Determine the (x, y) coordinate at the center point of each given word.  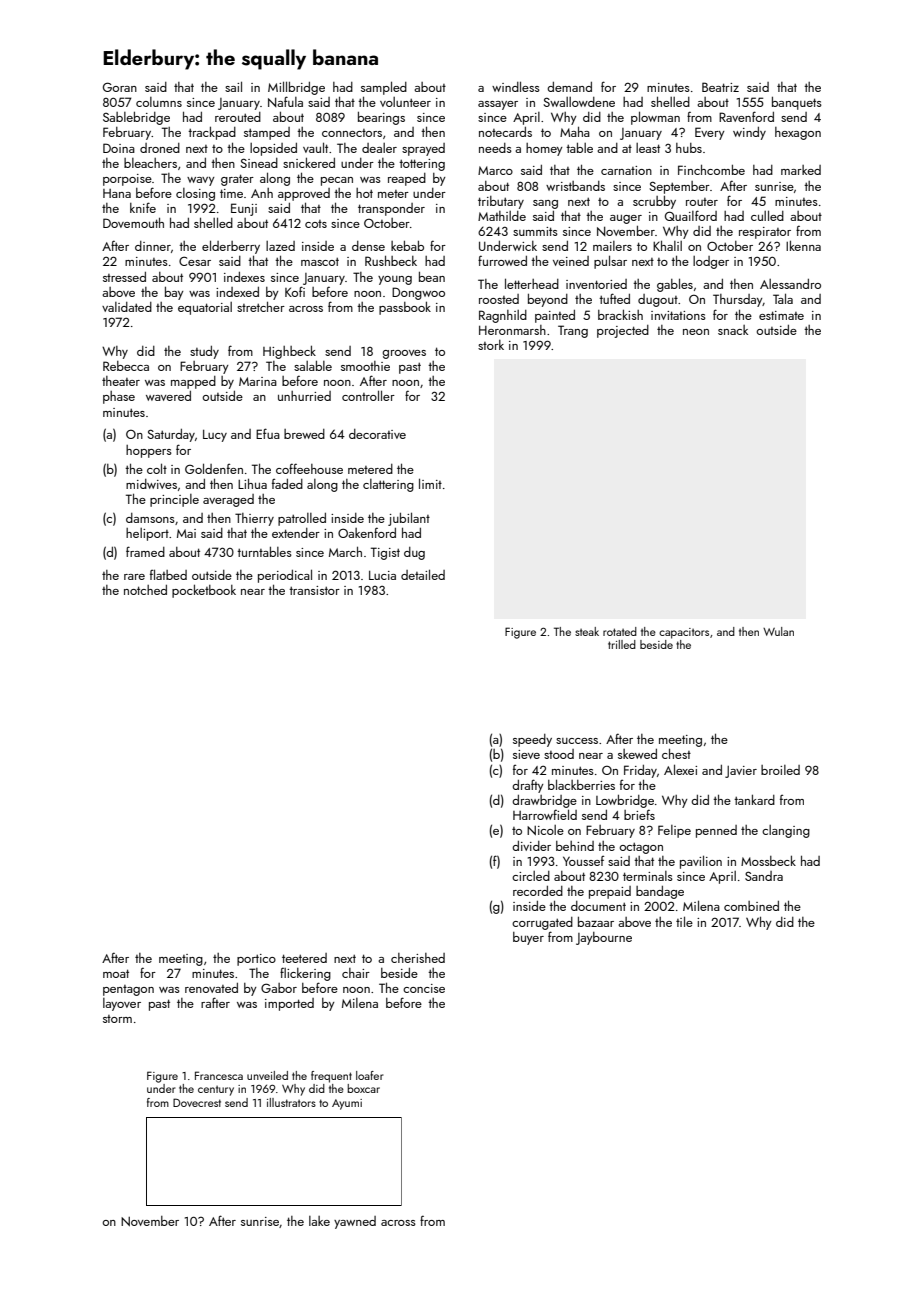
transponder (391, 209)
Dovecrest (197, 1102)
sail (233, 86)
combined (751, 906)
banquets (797, 103)
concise (424, 988)
